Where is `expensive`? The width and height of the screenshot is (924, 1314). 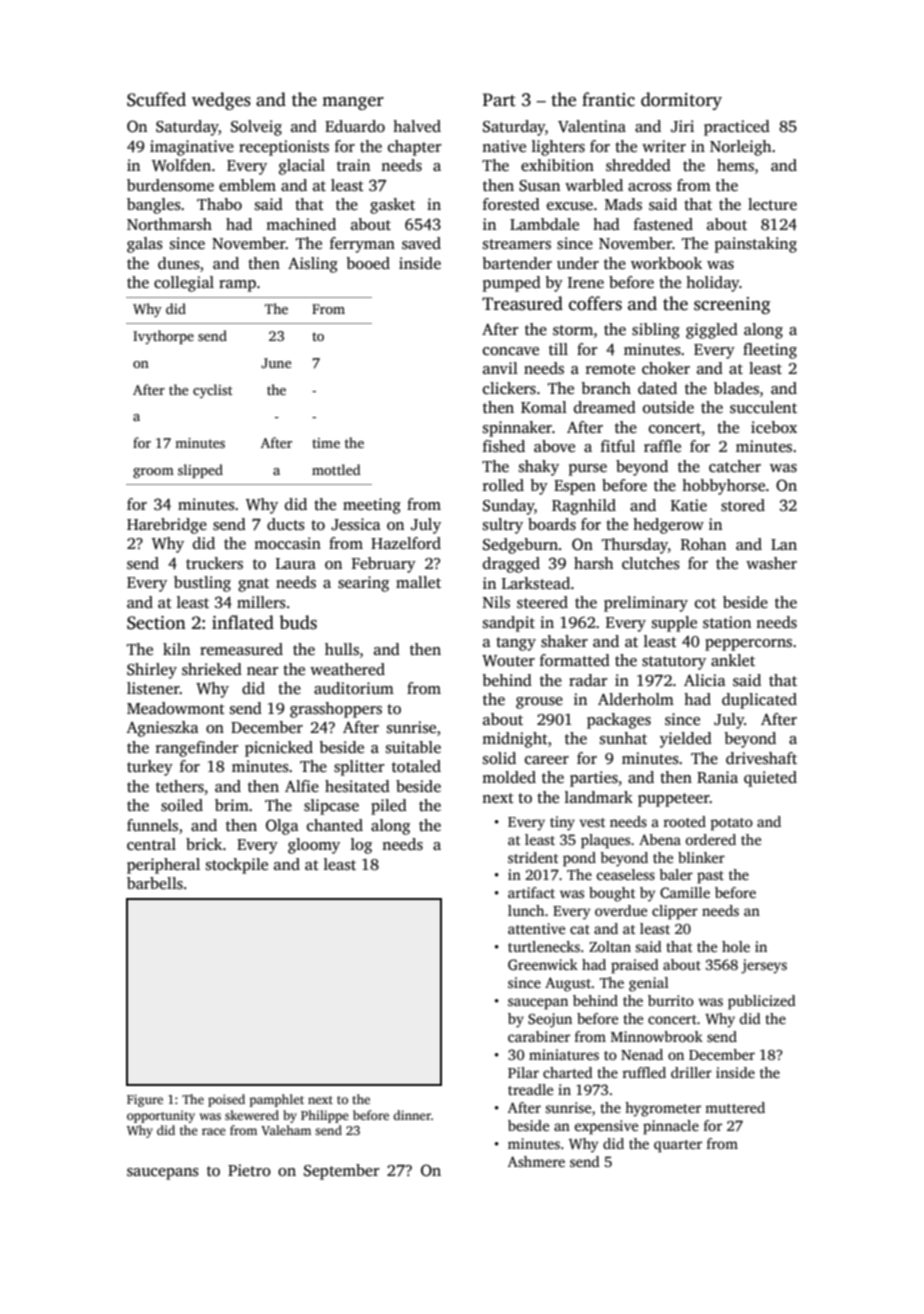
expensive is located at coordinates (606, 1127).
